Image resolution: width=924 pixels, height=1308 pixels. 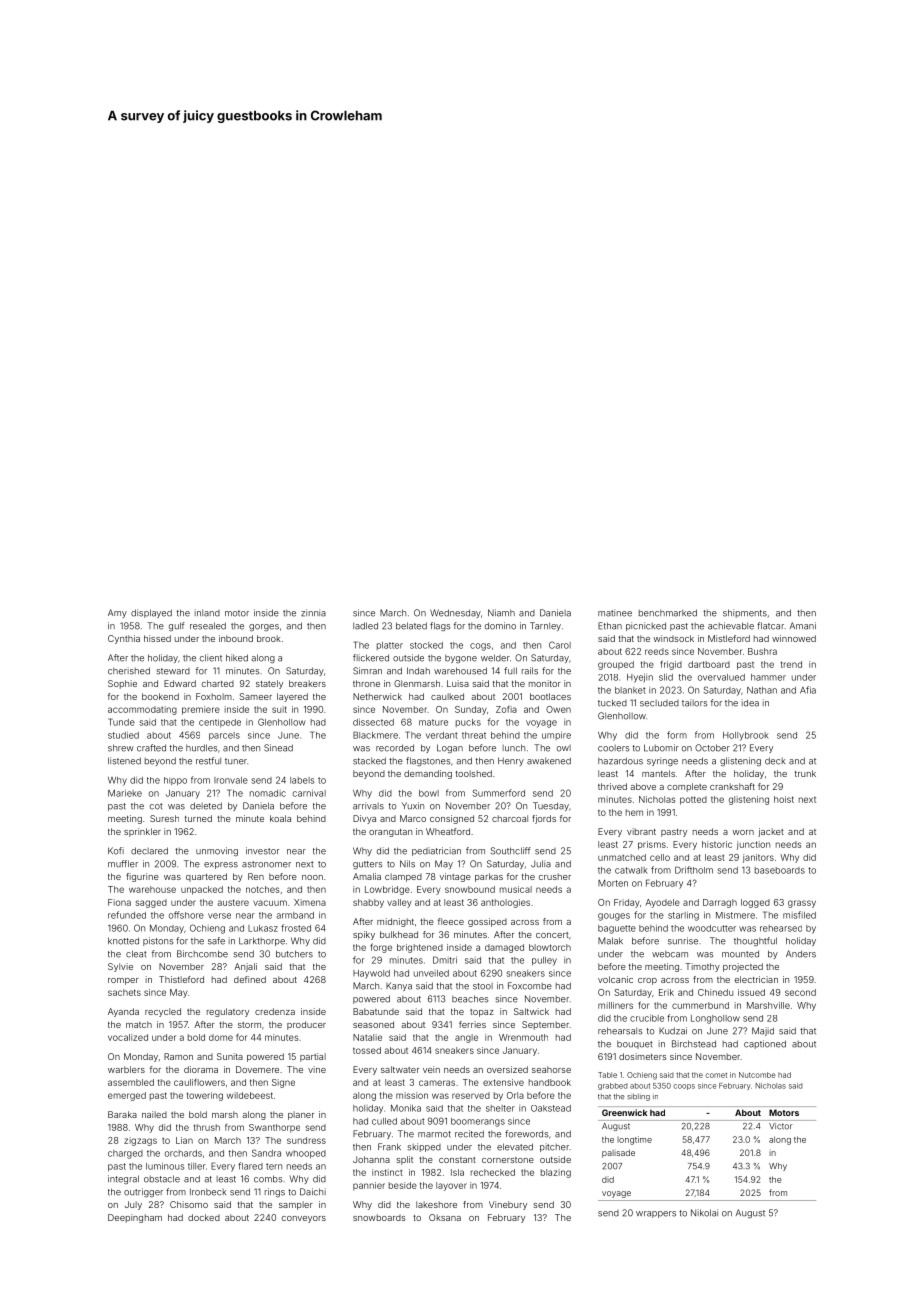 I want to click on displayed, so click(x=151, y=613).
